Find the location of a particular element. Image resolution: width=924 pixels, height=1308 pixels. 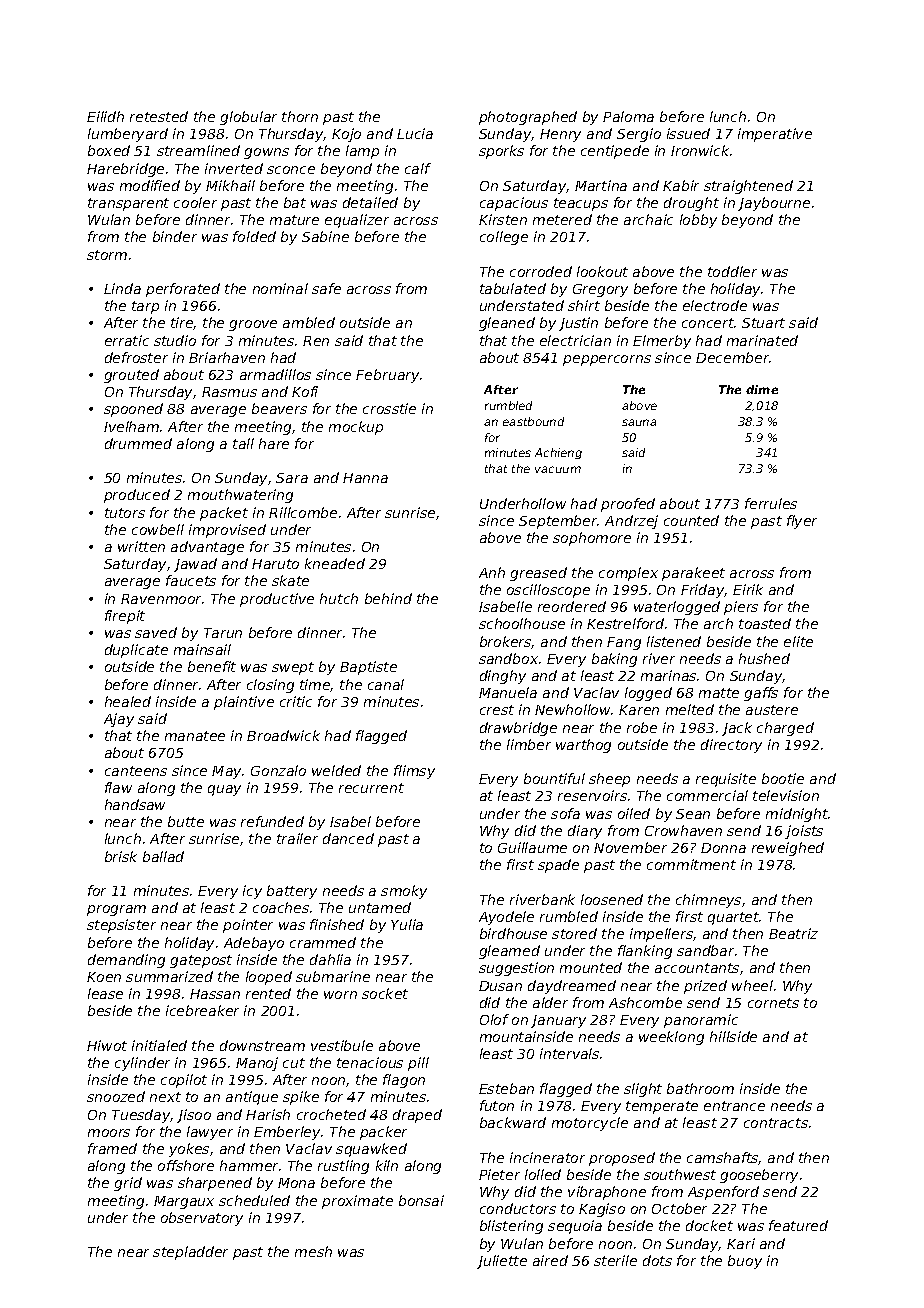

imperative is located at coordinates (775, 135).
